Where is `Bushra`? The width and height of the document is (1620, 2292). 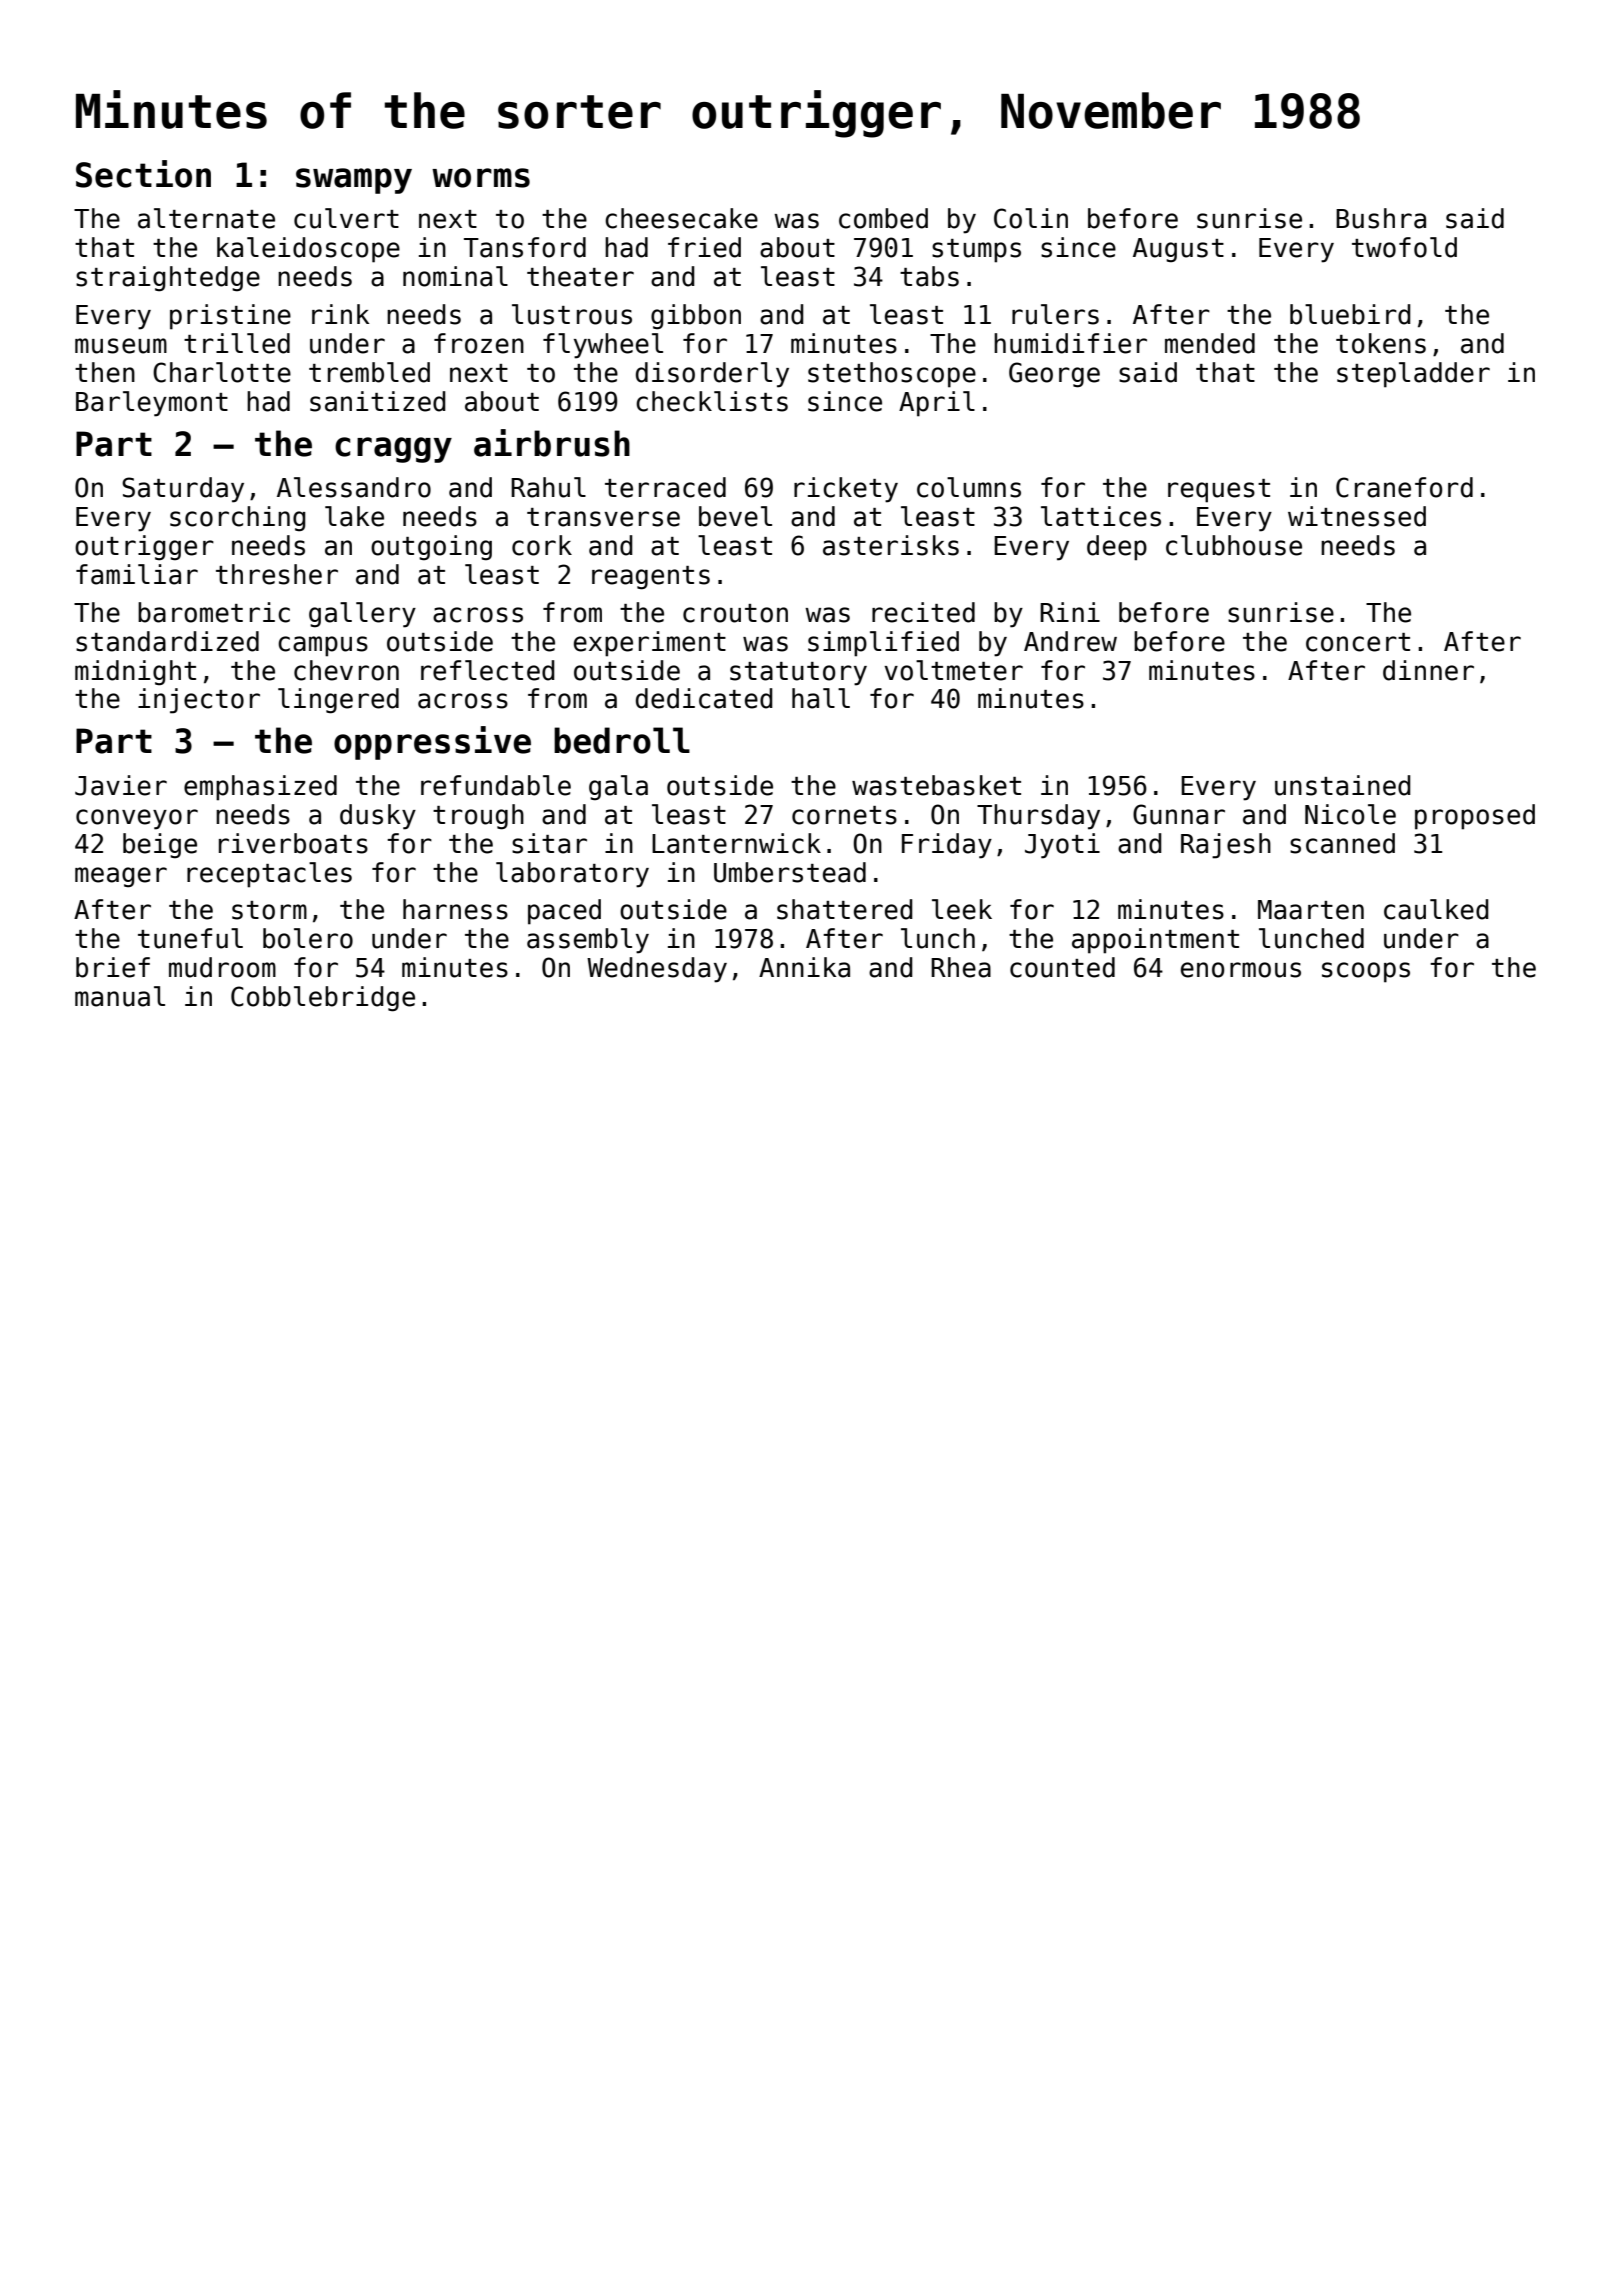 Bushra is located at coordinates (1381, 218).
